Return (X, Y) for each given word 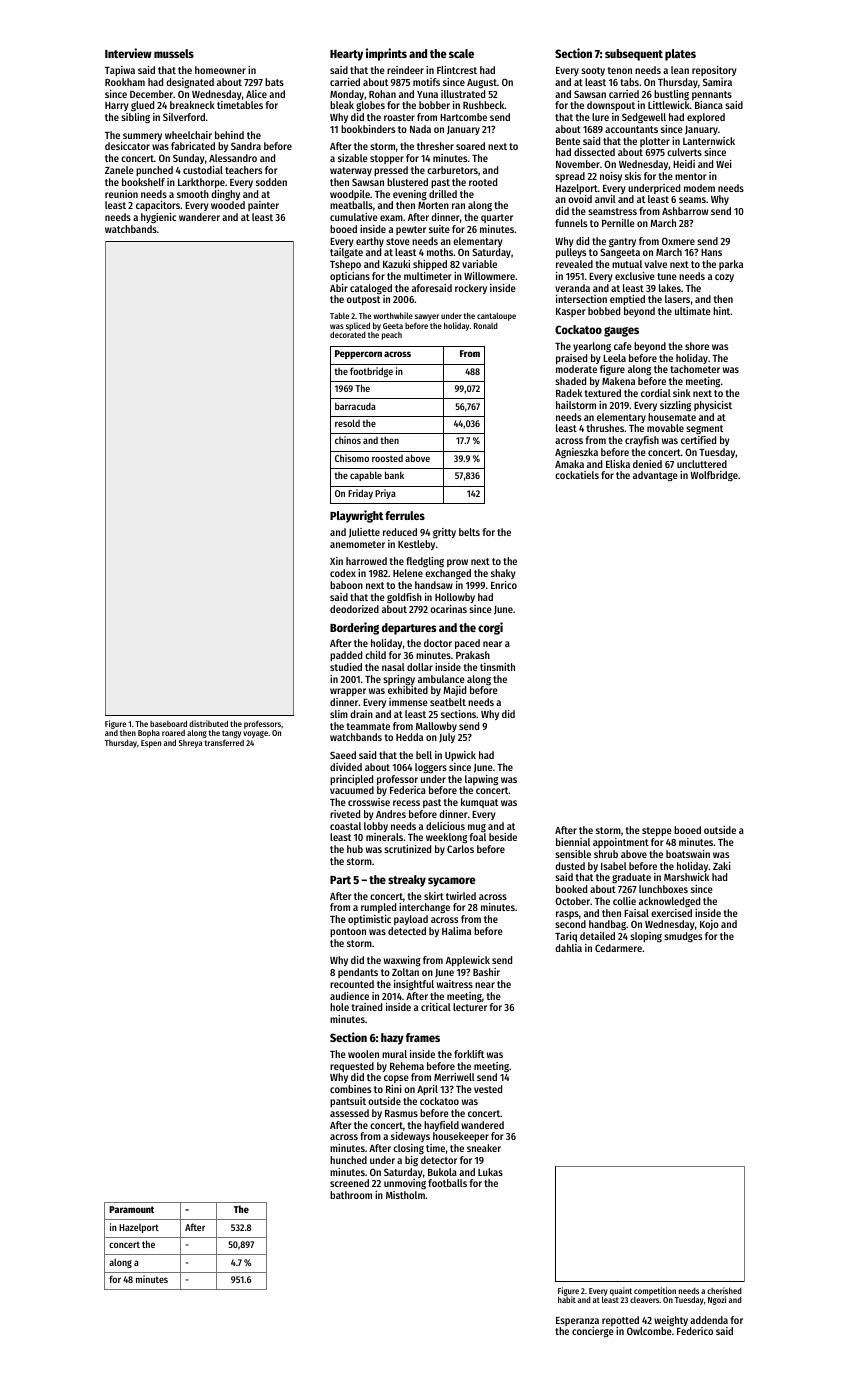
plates (680, 55)
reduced (400, 532)
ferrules (405, 515)
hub (355, 849)
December (151, 94)
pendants (358, 973)
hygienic (158, 218)
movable (665, 428)
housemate (672, 417)
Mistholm (405, 1195)
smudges (683, 937)
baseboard (168, 723)
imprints (386, 54)
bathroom (351, 1195)
